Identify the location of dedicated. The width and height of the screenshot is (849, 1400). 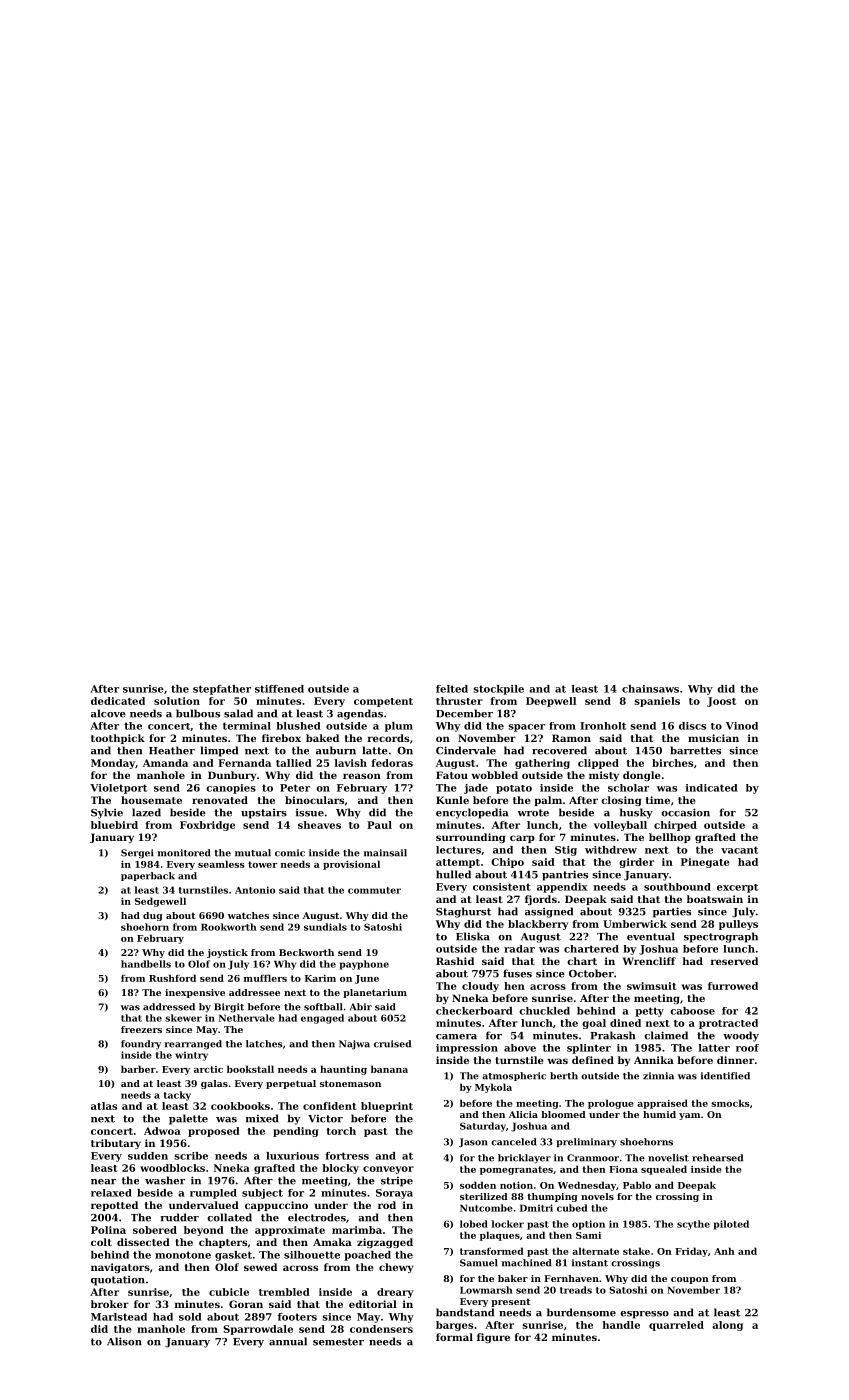
(118, 701).
